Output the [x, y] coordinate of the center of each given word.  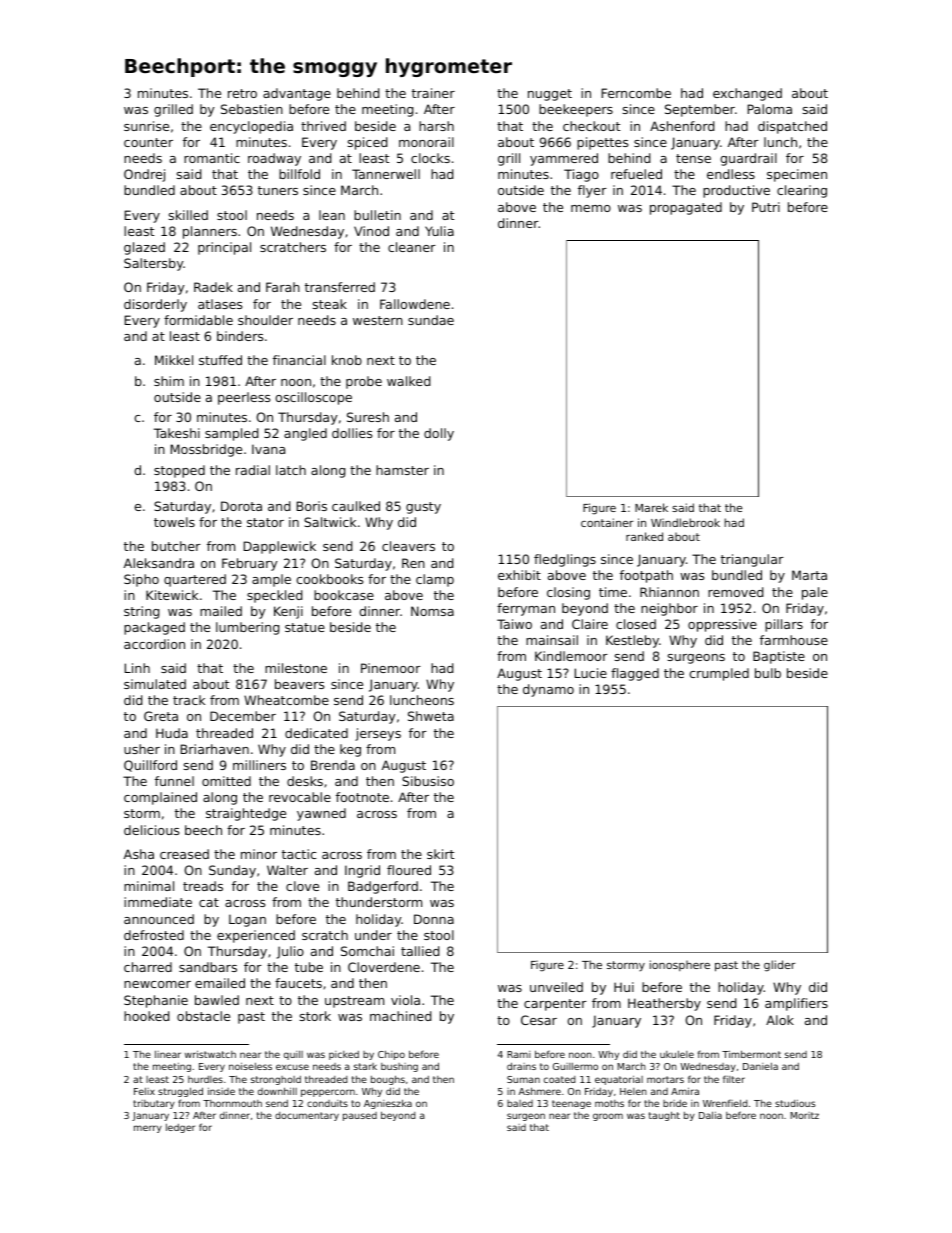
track [189, 700]
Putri [766, 207]
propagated [686, 208]
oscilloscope [313, 398]
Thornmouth [232, 1103]
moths [609, 1103]
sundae [431, 320]
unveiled [556, 987]
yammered [564, 159]
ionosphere [680, 965]
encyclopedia [251, 127]
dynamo [548, 690]
